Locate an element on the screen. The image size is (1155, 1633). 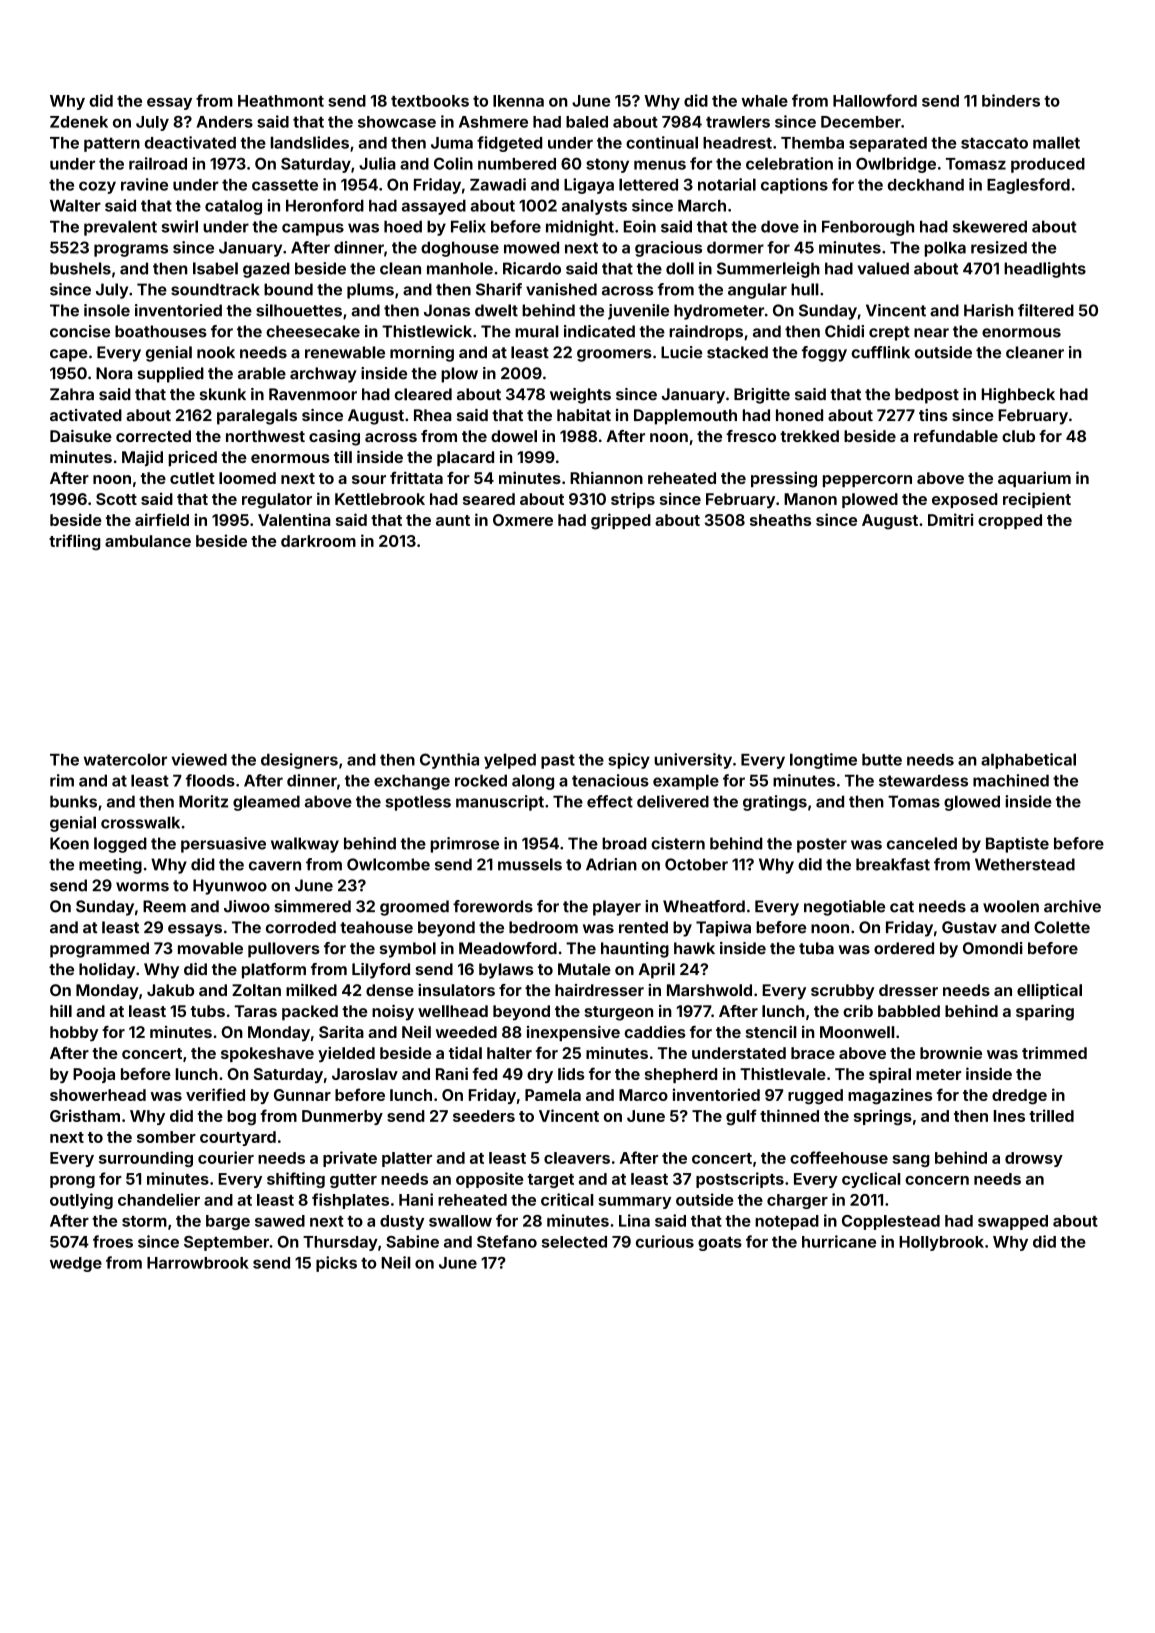
recipient is located at coordinates (1037, 500).
